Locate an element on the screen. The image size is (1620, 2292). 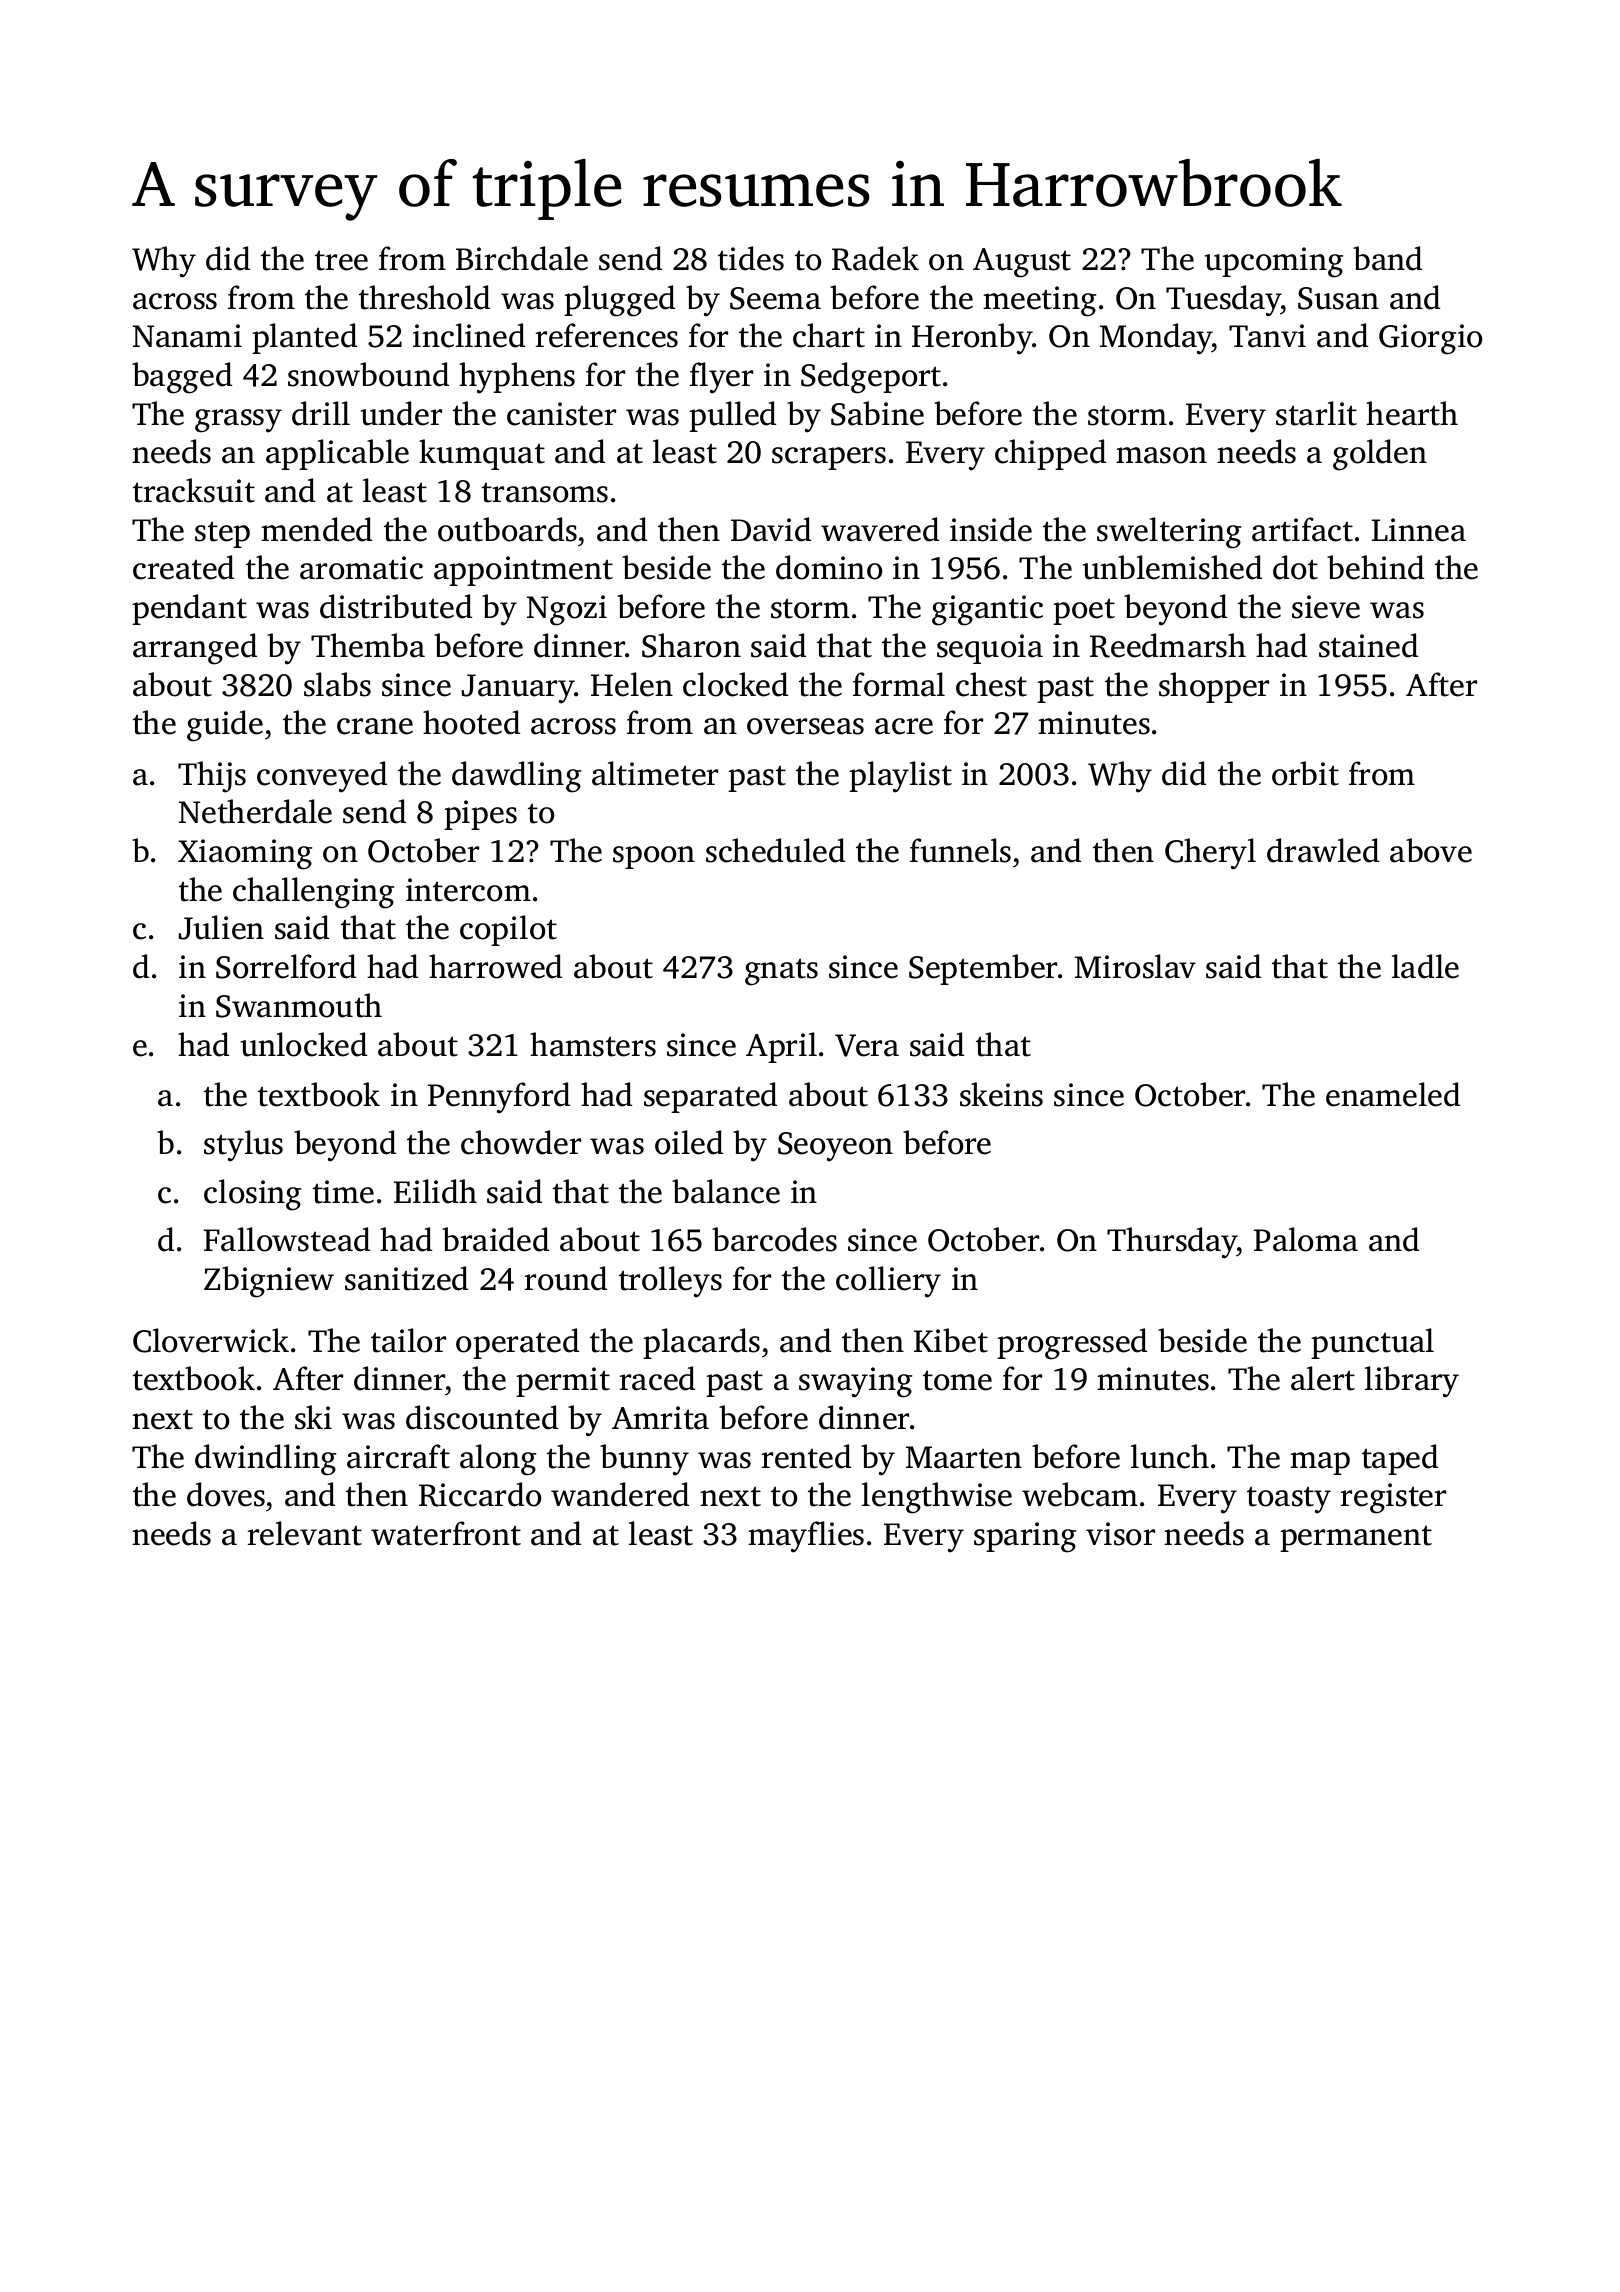
register is located at coordinates (1393, 1498).
